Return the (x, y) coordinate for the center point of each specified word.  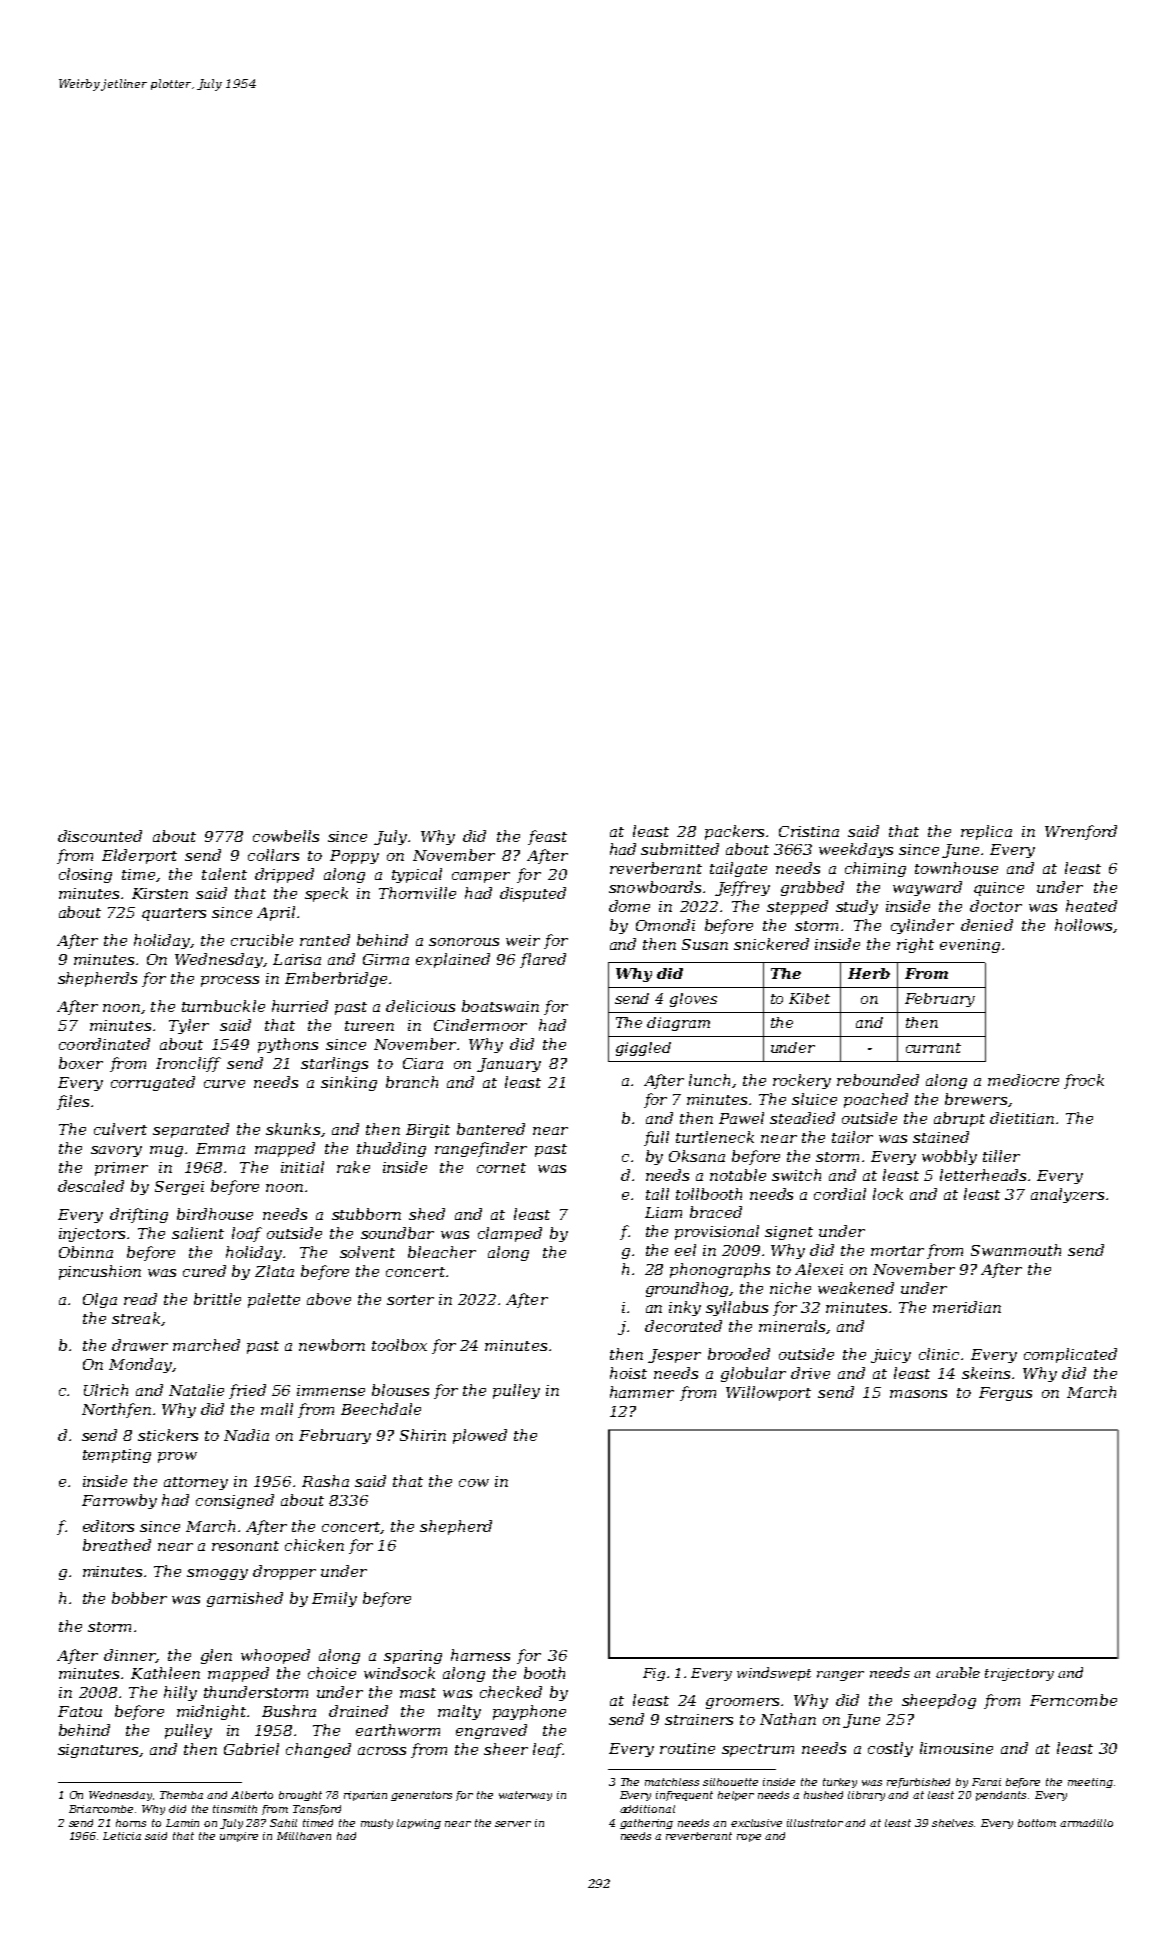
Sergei (179, 1188)
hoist (628, 1373)
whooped (275, 1656)
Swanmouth (1016, 1250)
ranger (840, 1676)
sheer (506, 1749)
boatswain (500, 1006)
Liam (663, 1212)
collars (273, 855)
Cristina (809, 831)
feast (547, 837)
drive (810, 1373)
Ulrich (106, 1390)
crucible (262, 940)
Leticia (122, 1836)
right (915, 945)
